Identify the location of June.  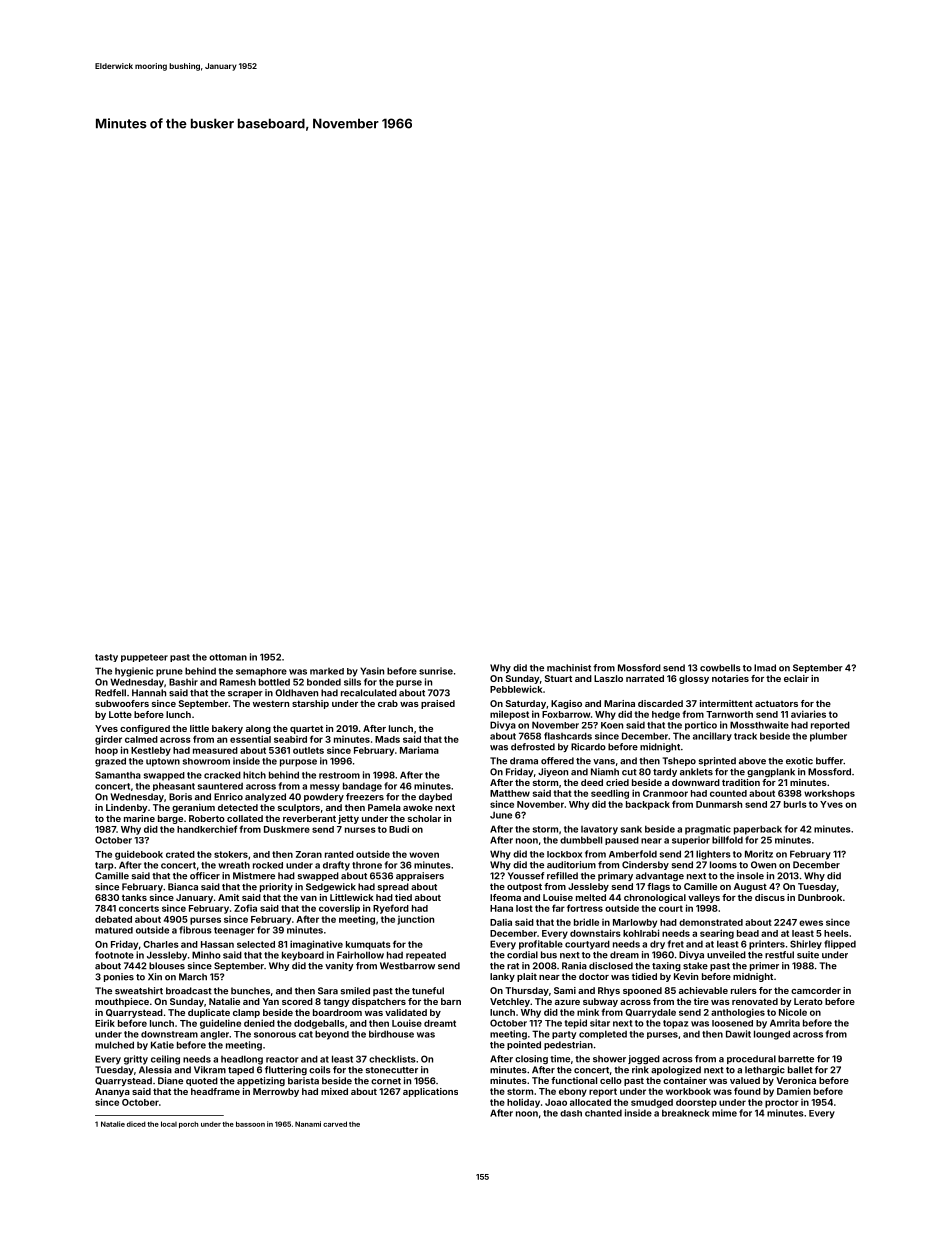
(501, 815).
